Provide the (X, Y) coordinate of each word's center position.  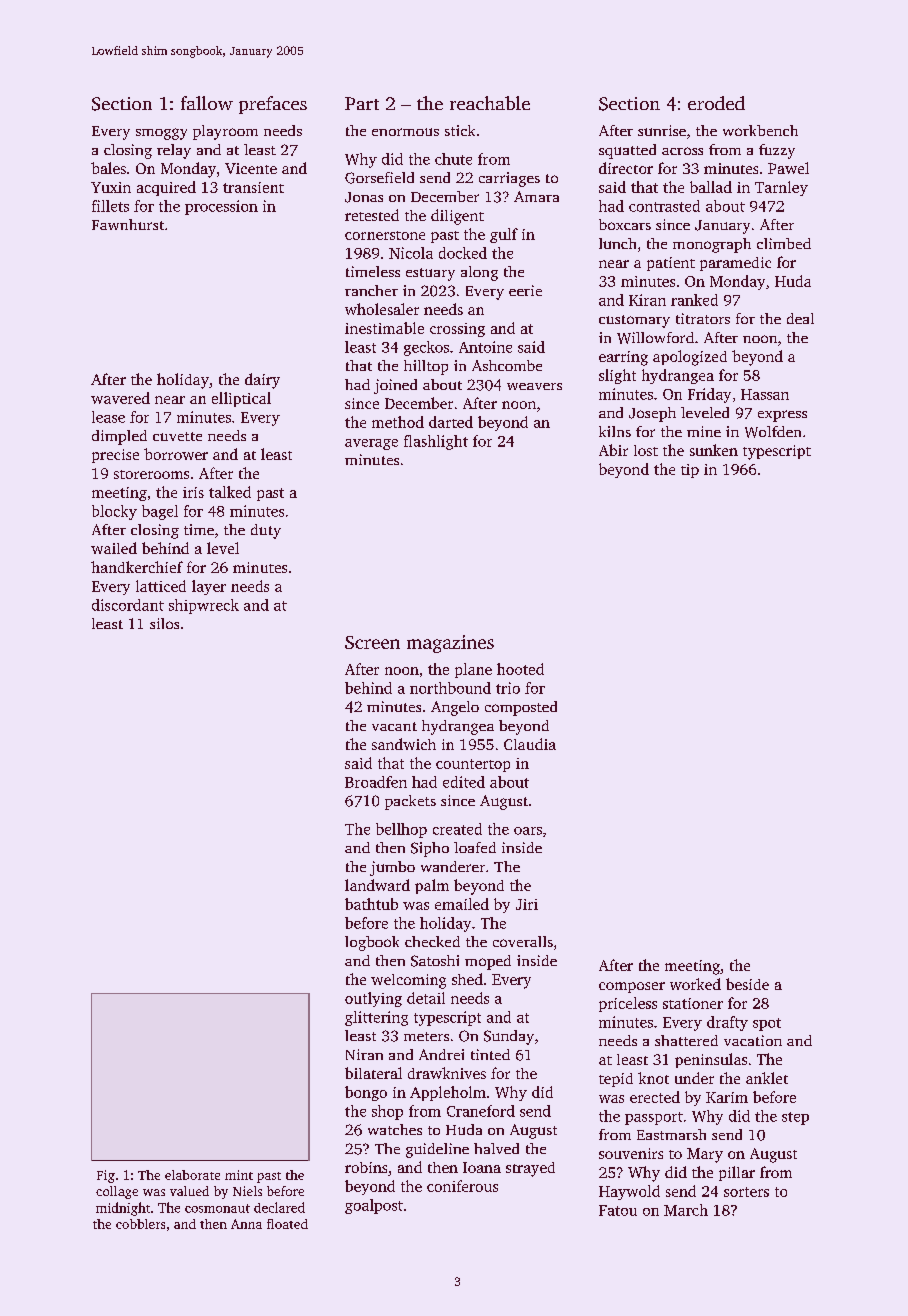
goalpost (374, 1206)
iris (193, 492)
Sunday (509, 1037)
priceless (628, 1004)
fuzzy (777, 151)
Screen (372, 642)
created (457, 829)
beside (747, 984)
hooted (520, 669)
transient (253, 187)
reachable (490, 103)
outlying (373, 999)
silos (164, 623)
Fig (106, 1176)
